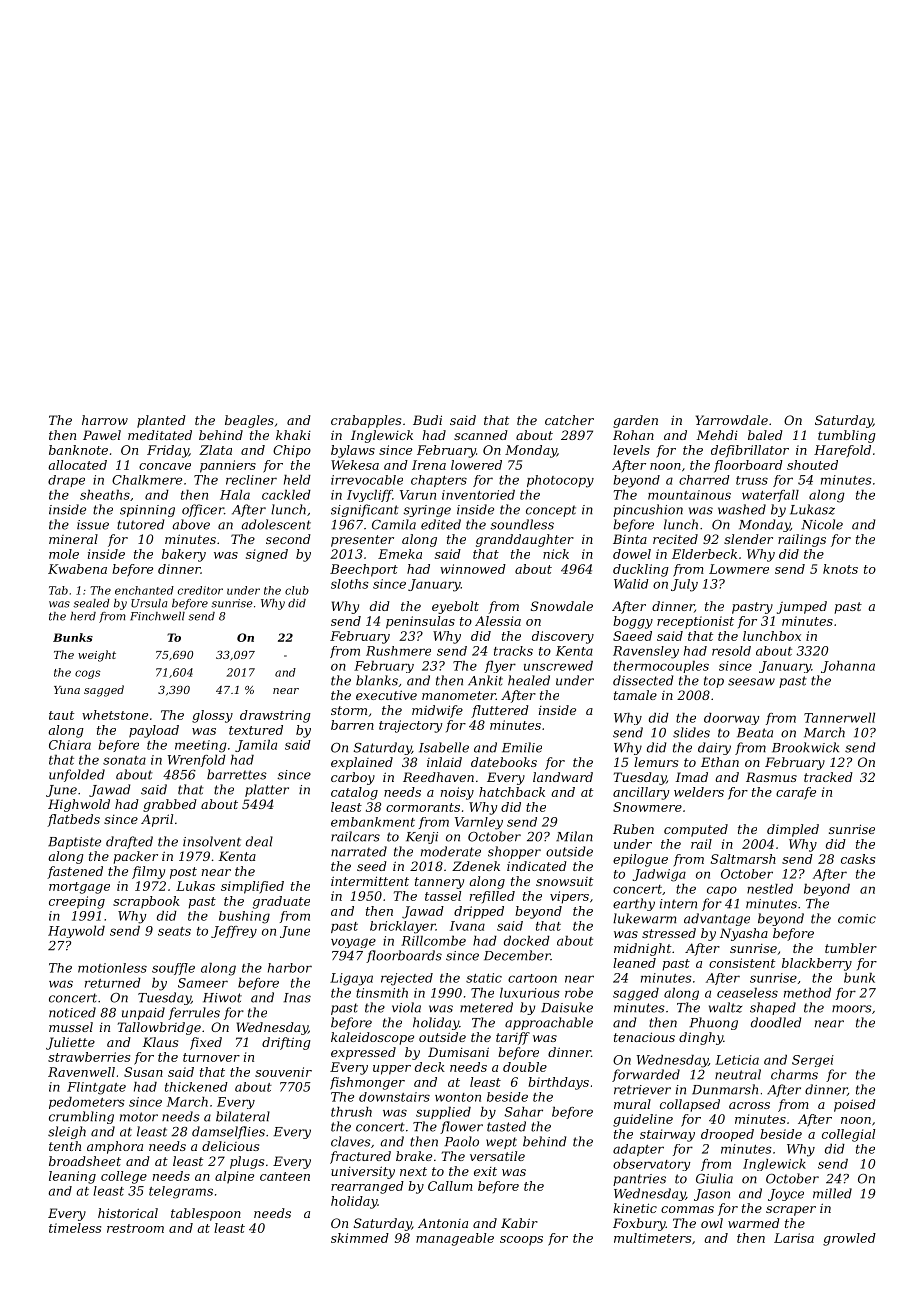 This image has height=1308, width=924. Describe the element at coordinates (203, 983) in the image. I see `Sameer` at that location.
